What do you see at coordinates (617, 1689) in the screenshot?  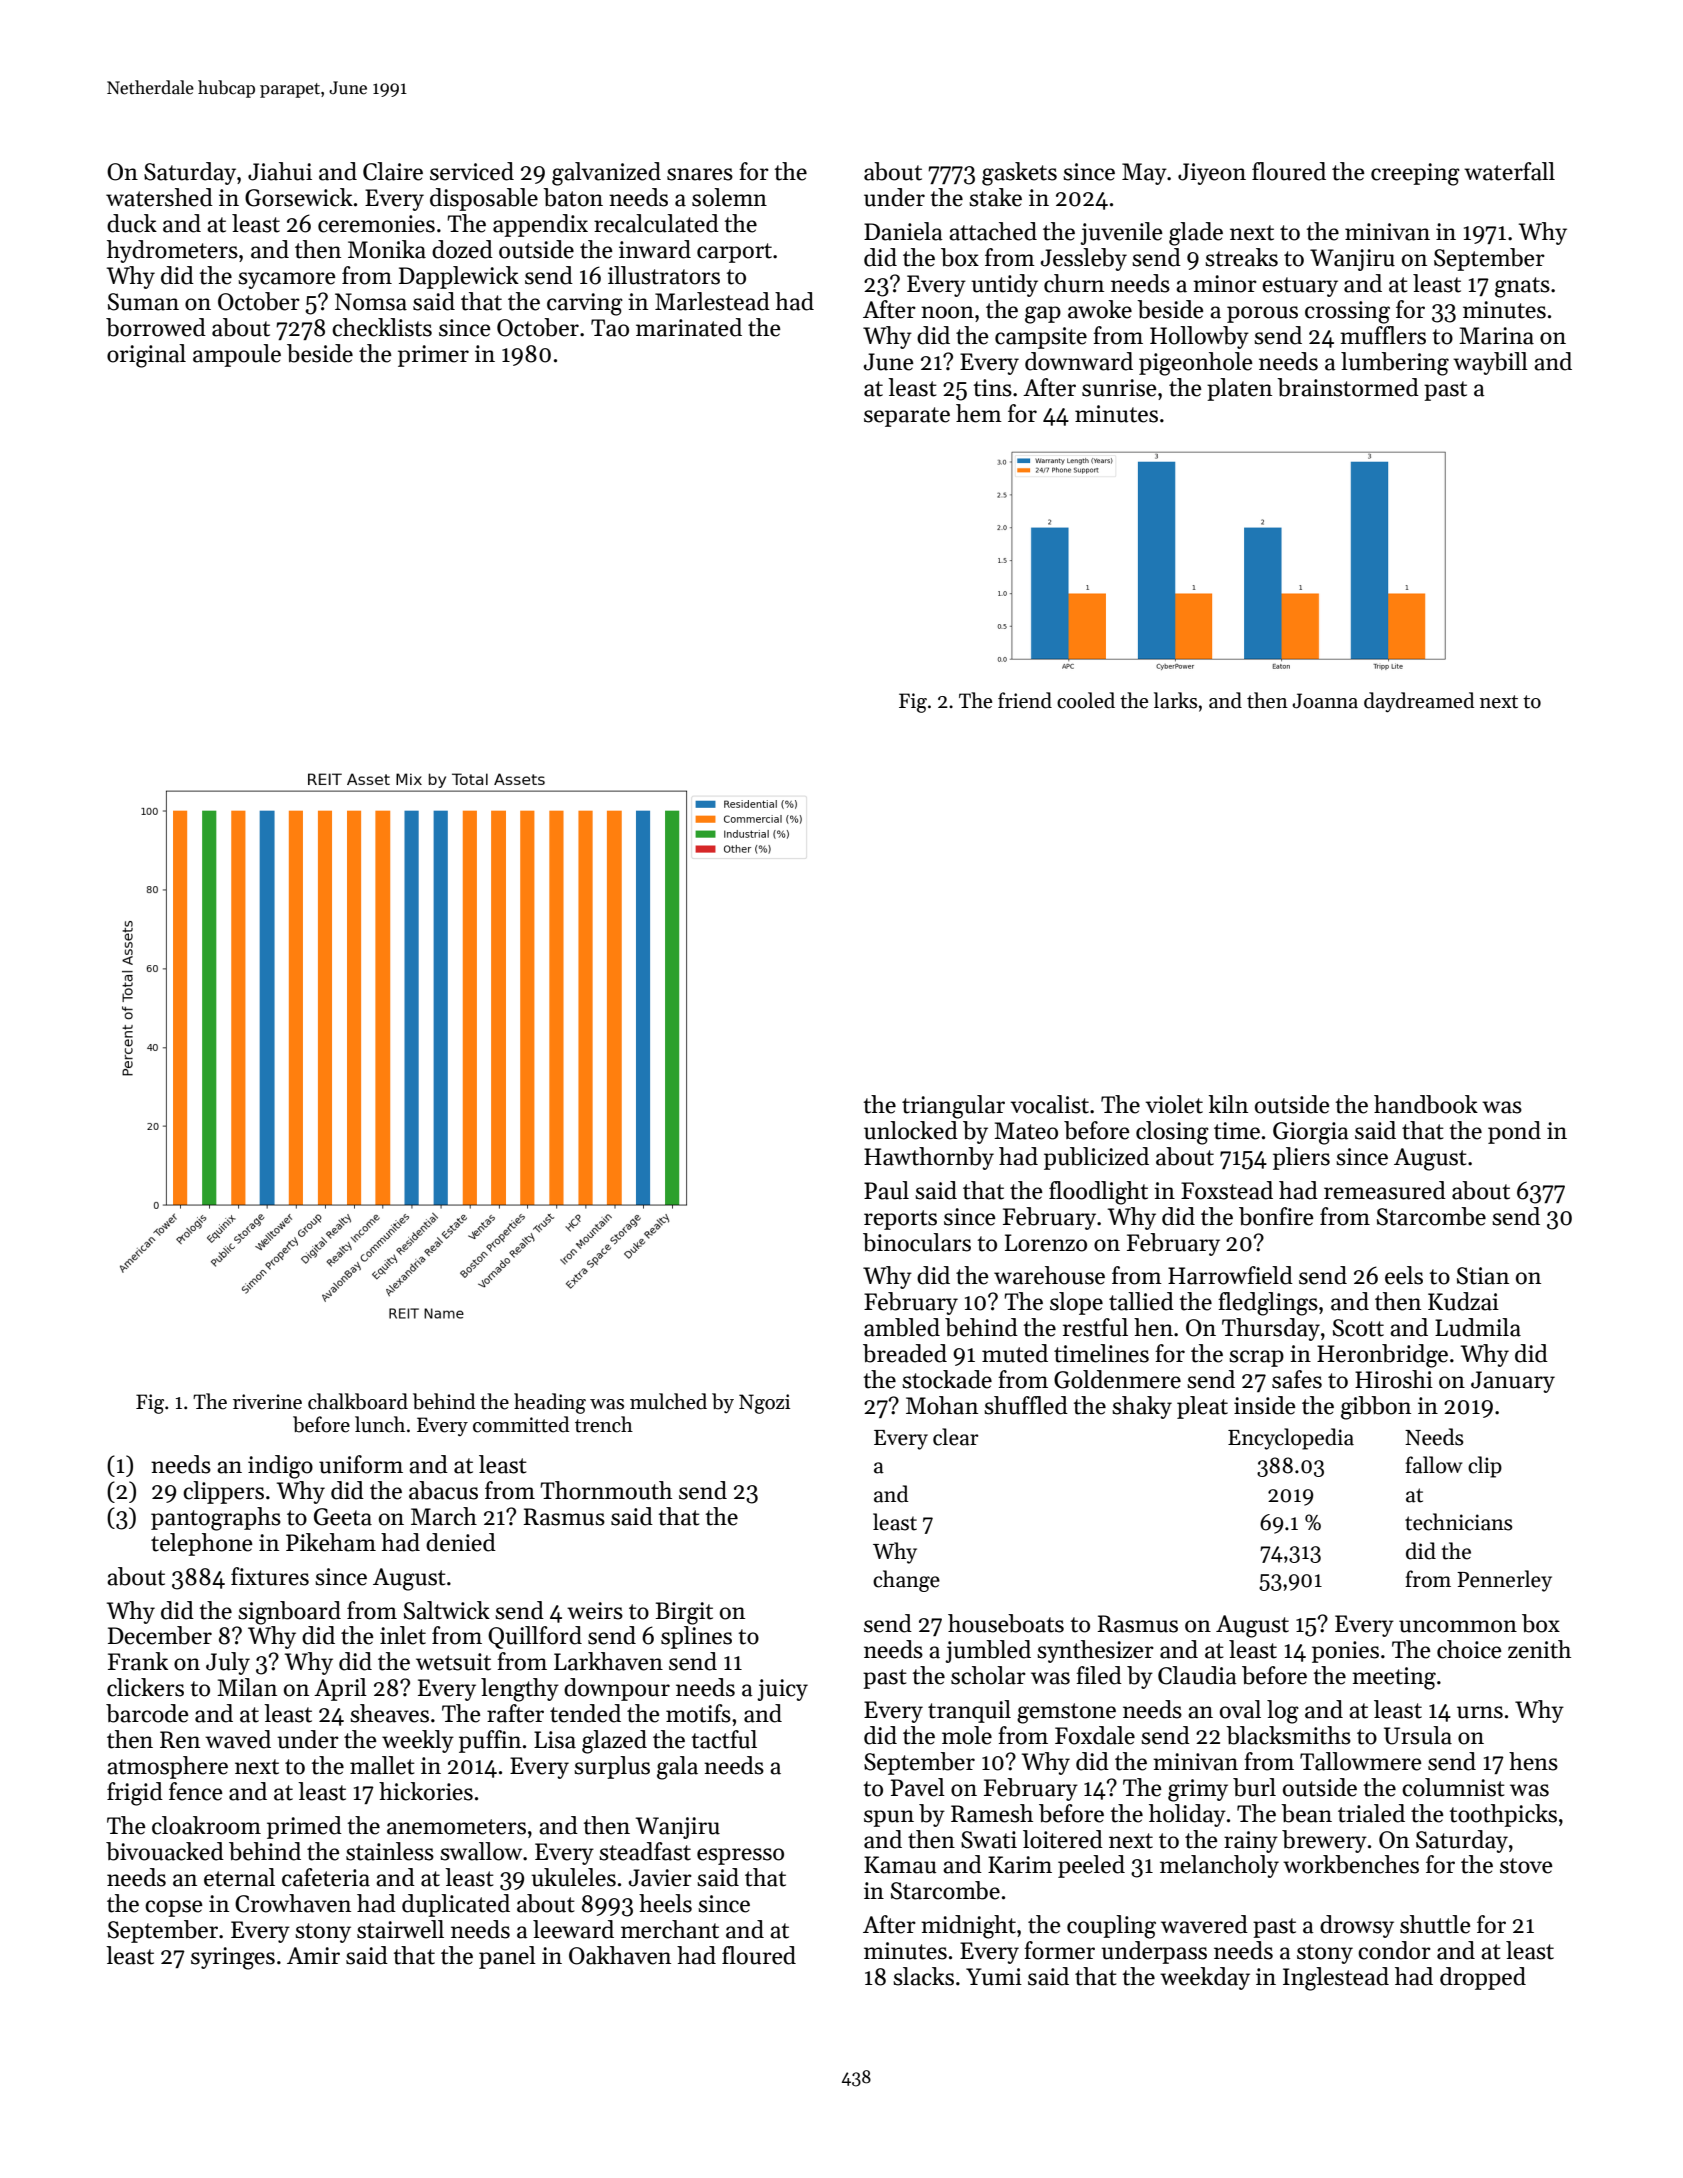 I see `downpour` at bounding box center [617, 1689].
